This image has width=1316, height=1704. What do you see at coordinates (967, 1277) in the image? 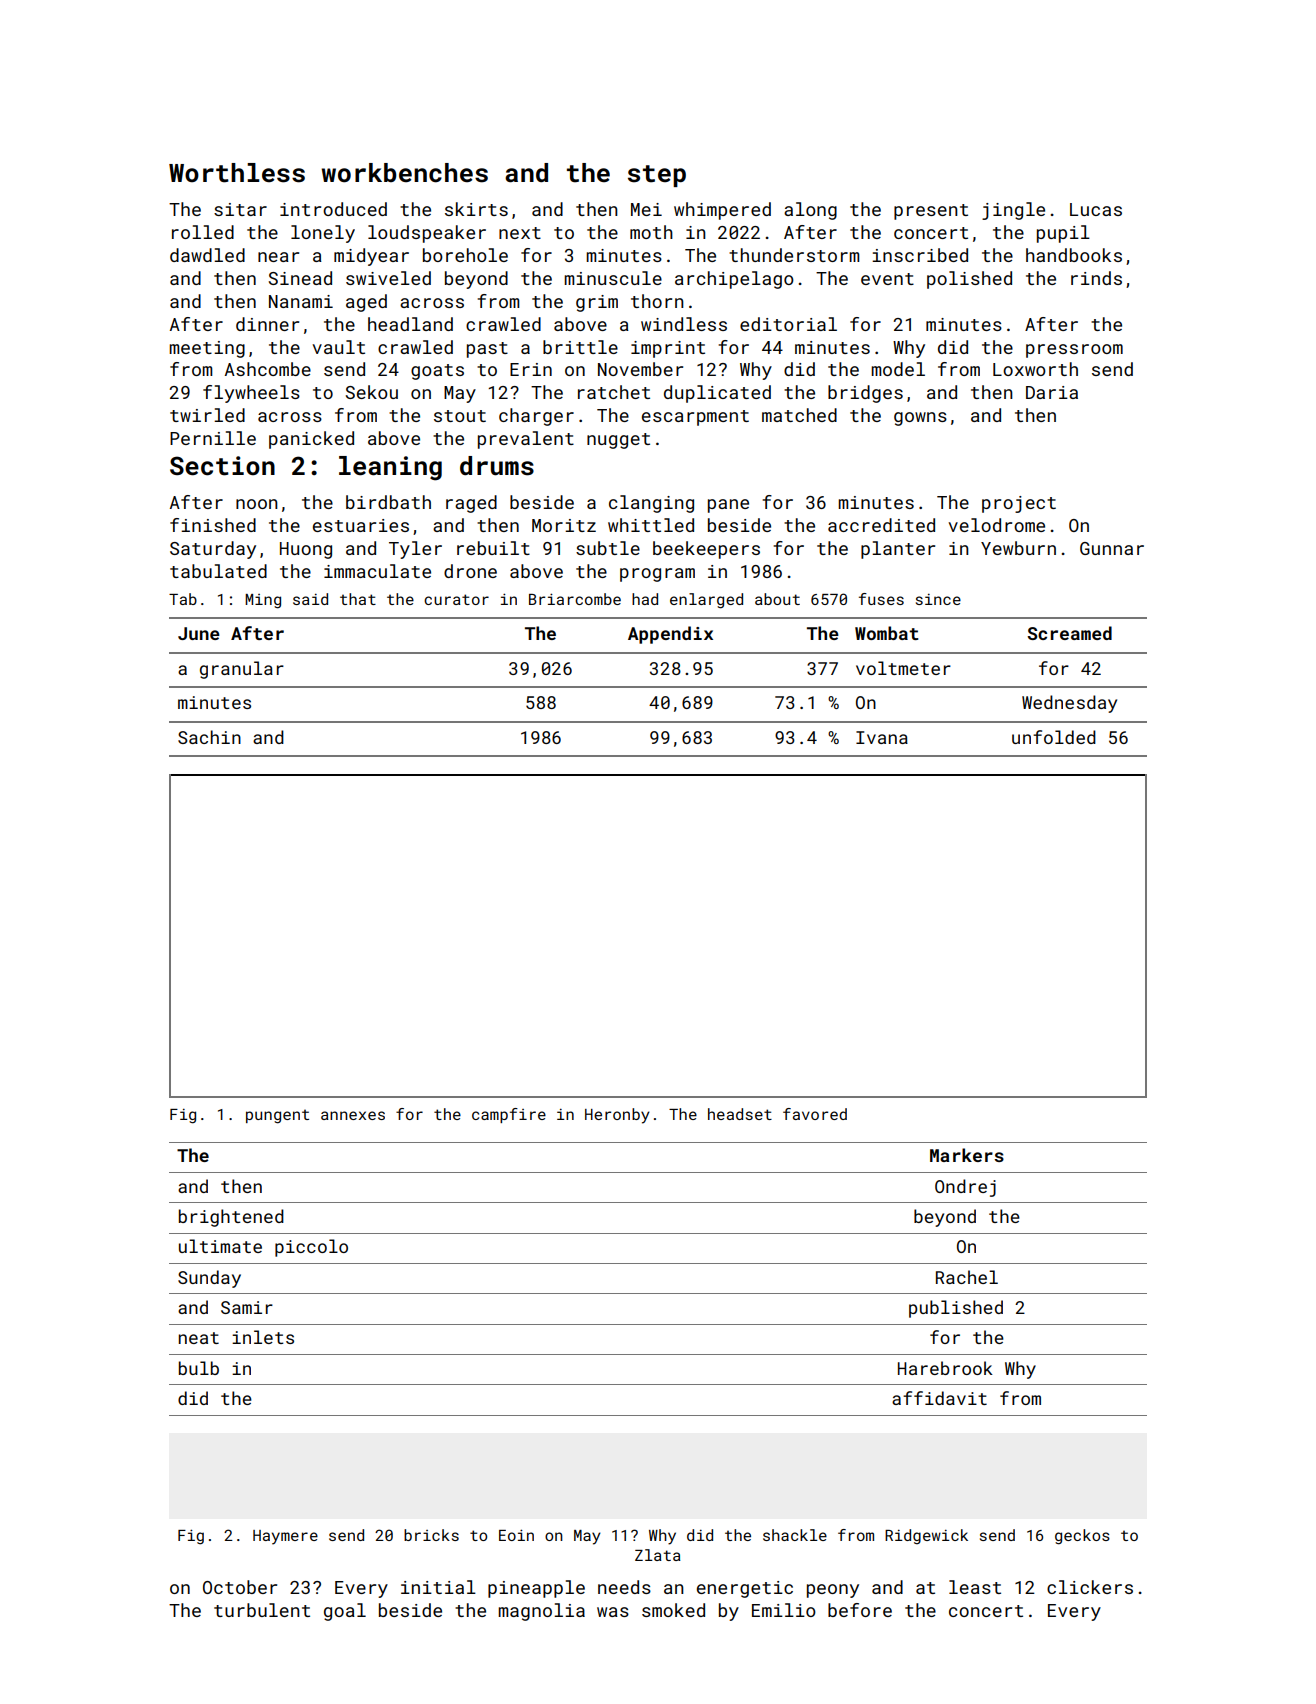
I see `Rachel` at bounding box center [967, 1277].
